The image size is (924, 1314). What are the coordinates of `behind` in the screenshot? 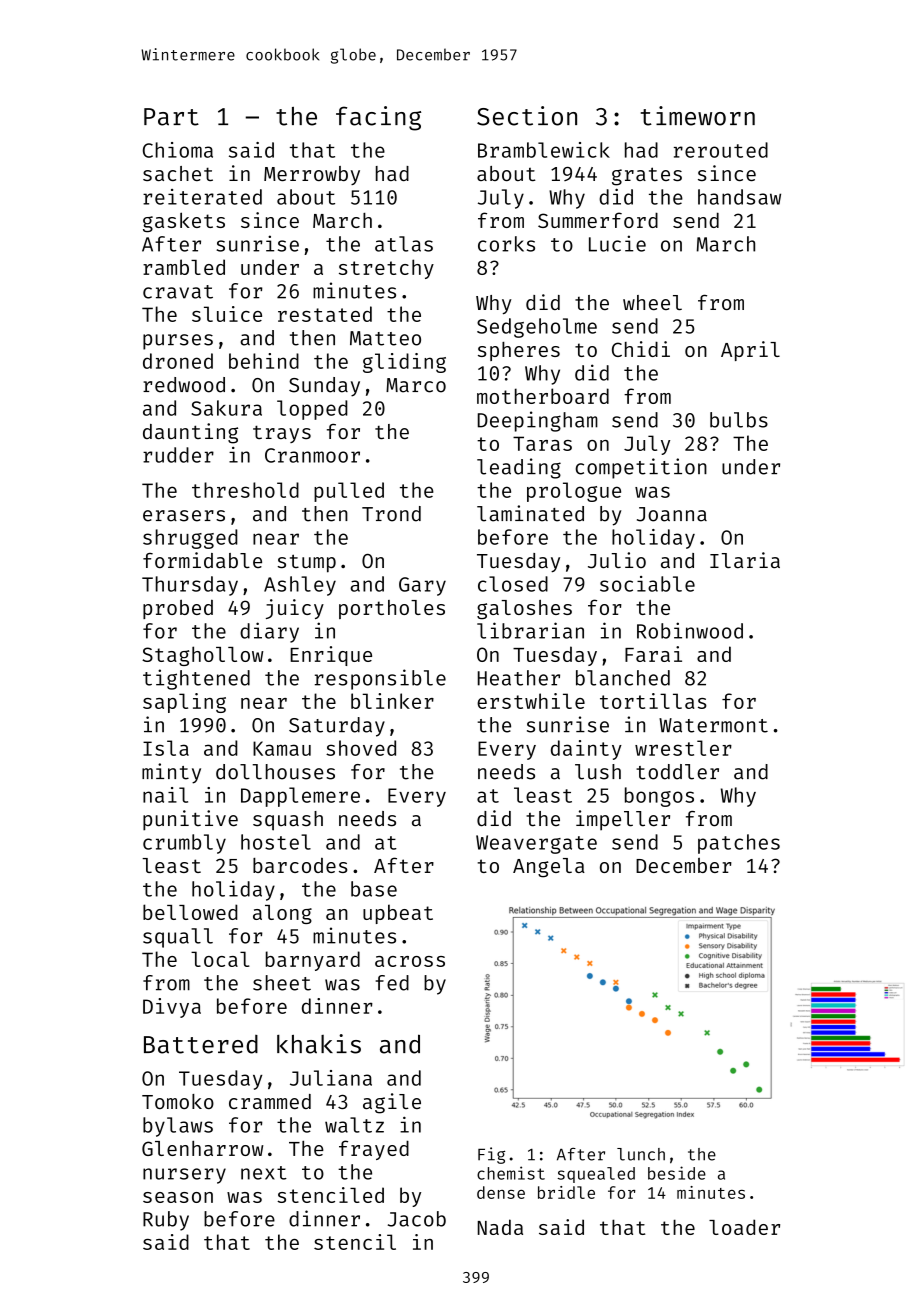 It's located at (264, 361).
